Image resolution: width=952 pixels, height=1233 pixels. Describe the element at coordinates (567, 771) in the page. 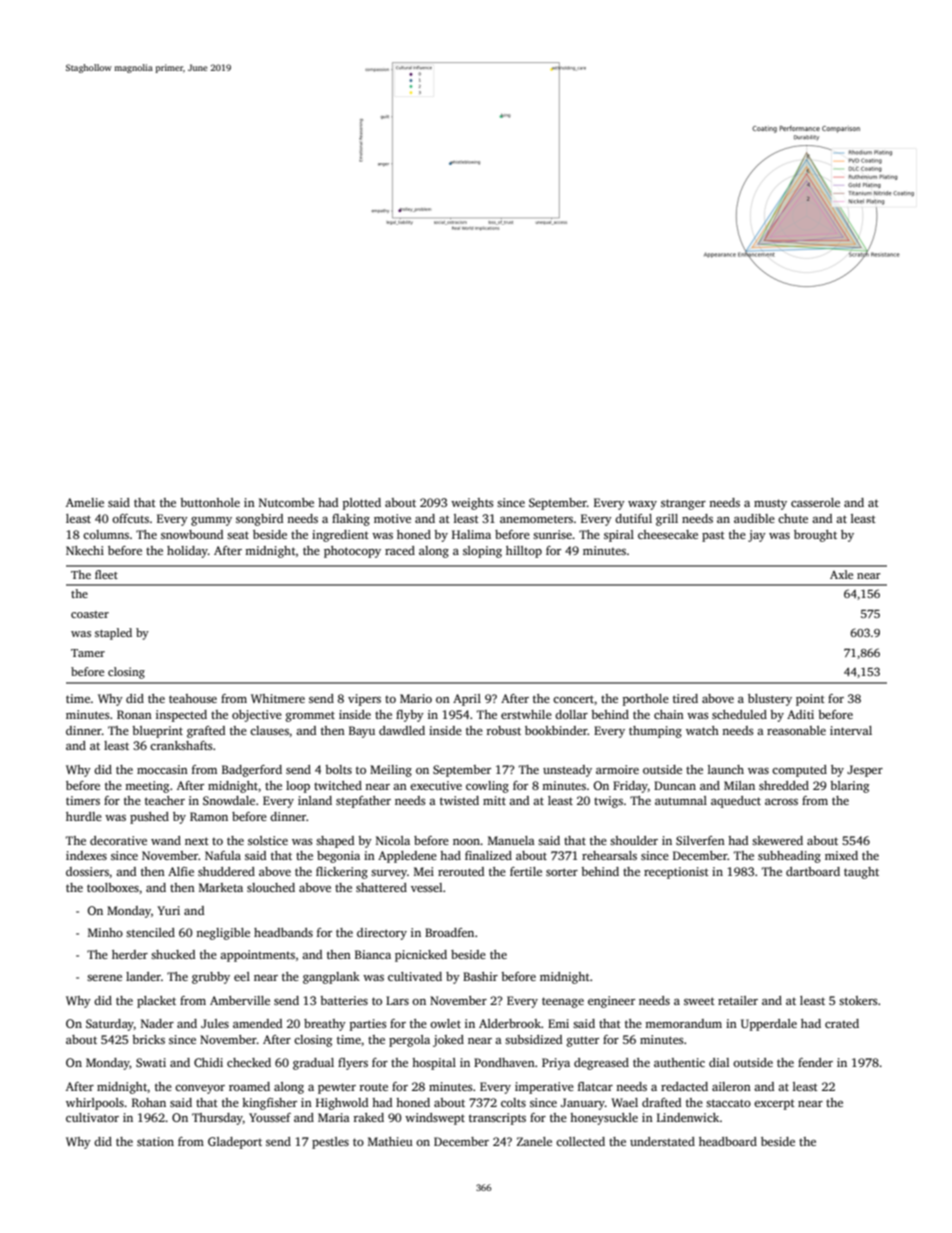

I see `unsteady` at that location.
